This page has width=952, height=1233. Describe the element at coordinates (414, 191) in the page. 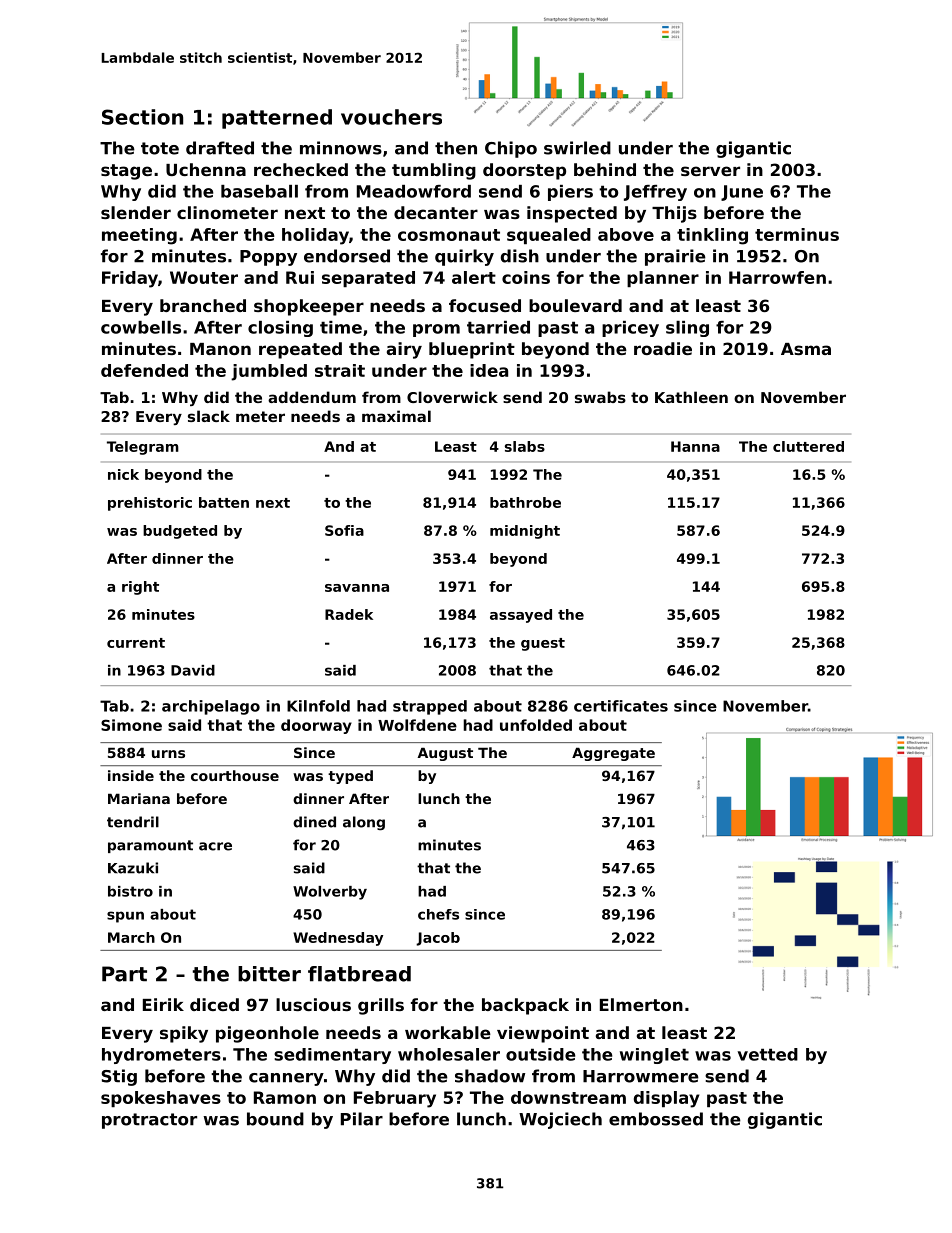

I see `Meadowford` at that location.
